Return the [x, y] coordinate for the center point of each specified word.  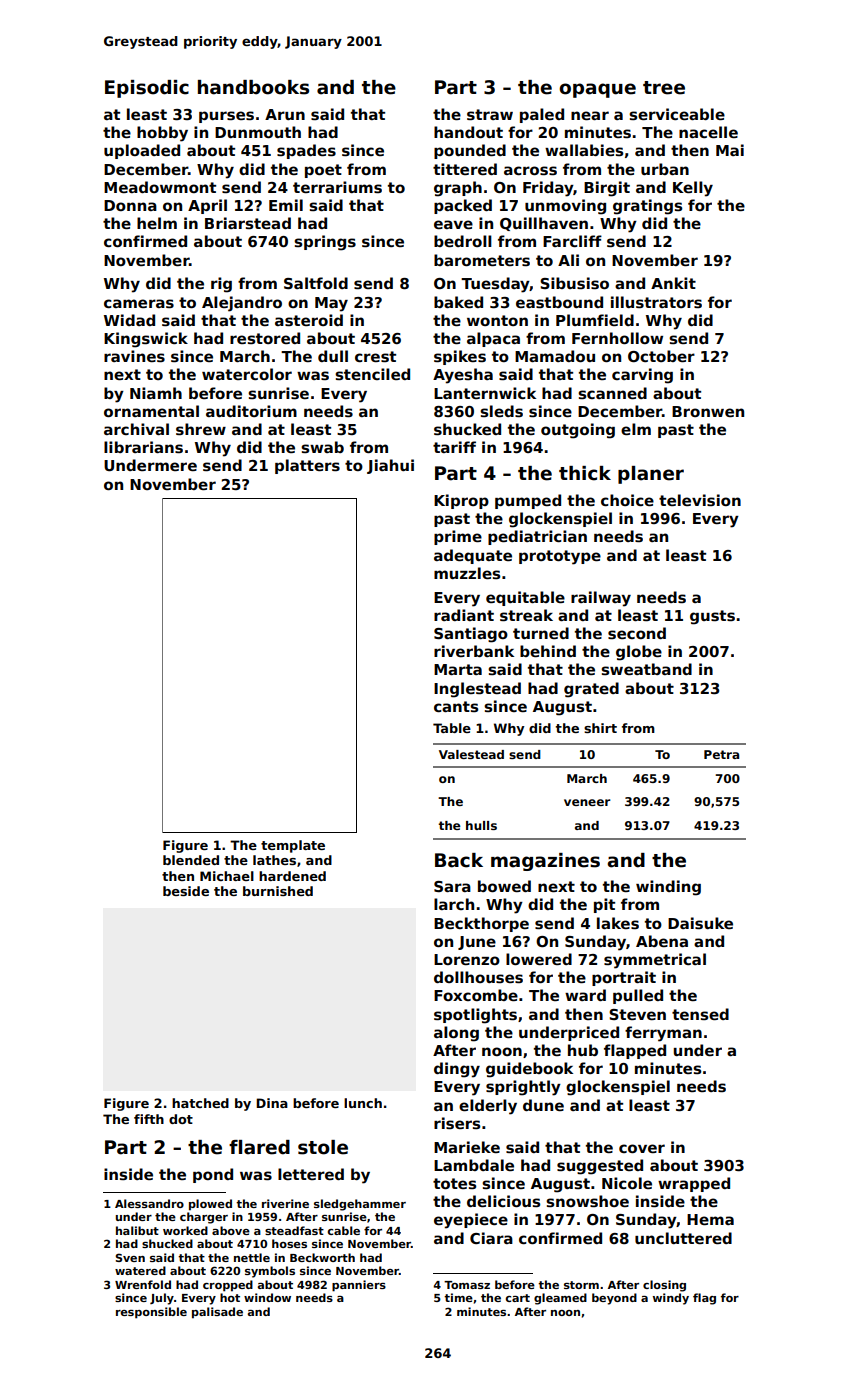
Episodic [147, 89]
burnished [278, 891]
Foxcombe [476, 995]
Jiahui [390, 466]
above [231, 1230]
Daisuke [700, 923]
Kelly [693, 189]
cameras [139, 303]
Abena [662, 941]
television [700, 500]
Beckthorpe [481, 924]
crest [375, 356]
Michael [227, 876]
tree [664, 88]
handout [468, 132]
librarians [143, 447]
